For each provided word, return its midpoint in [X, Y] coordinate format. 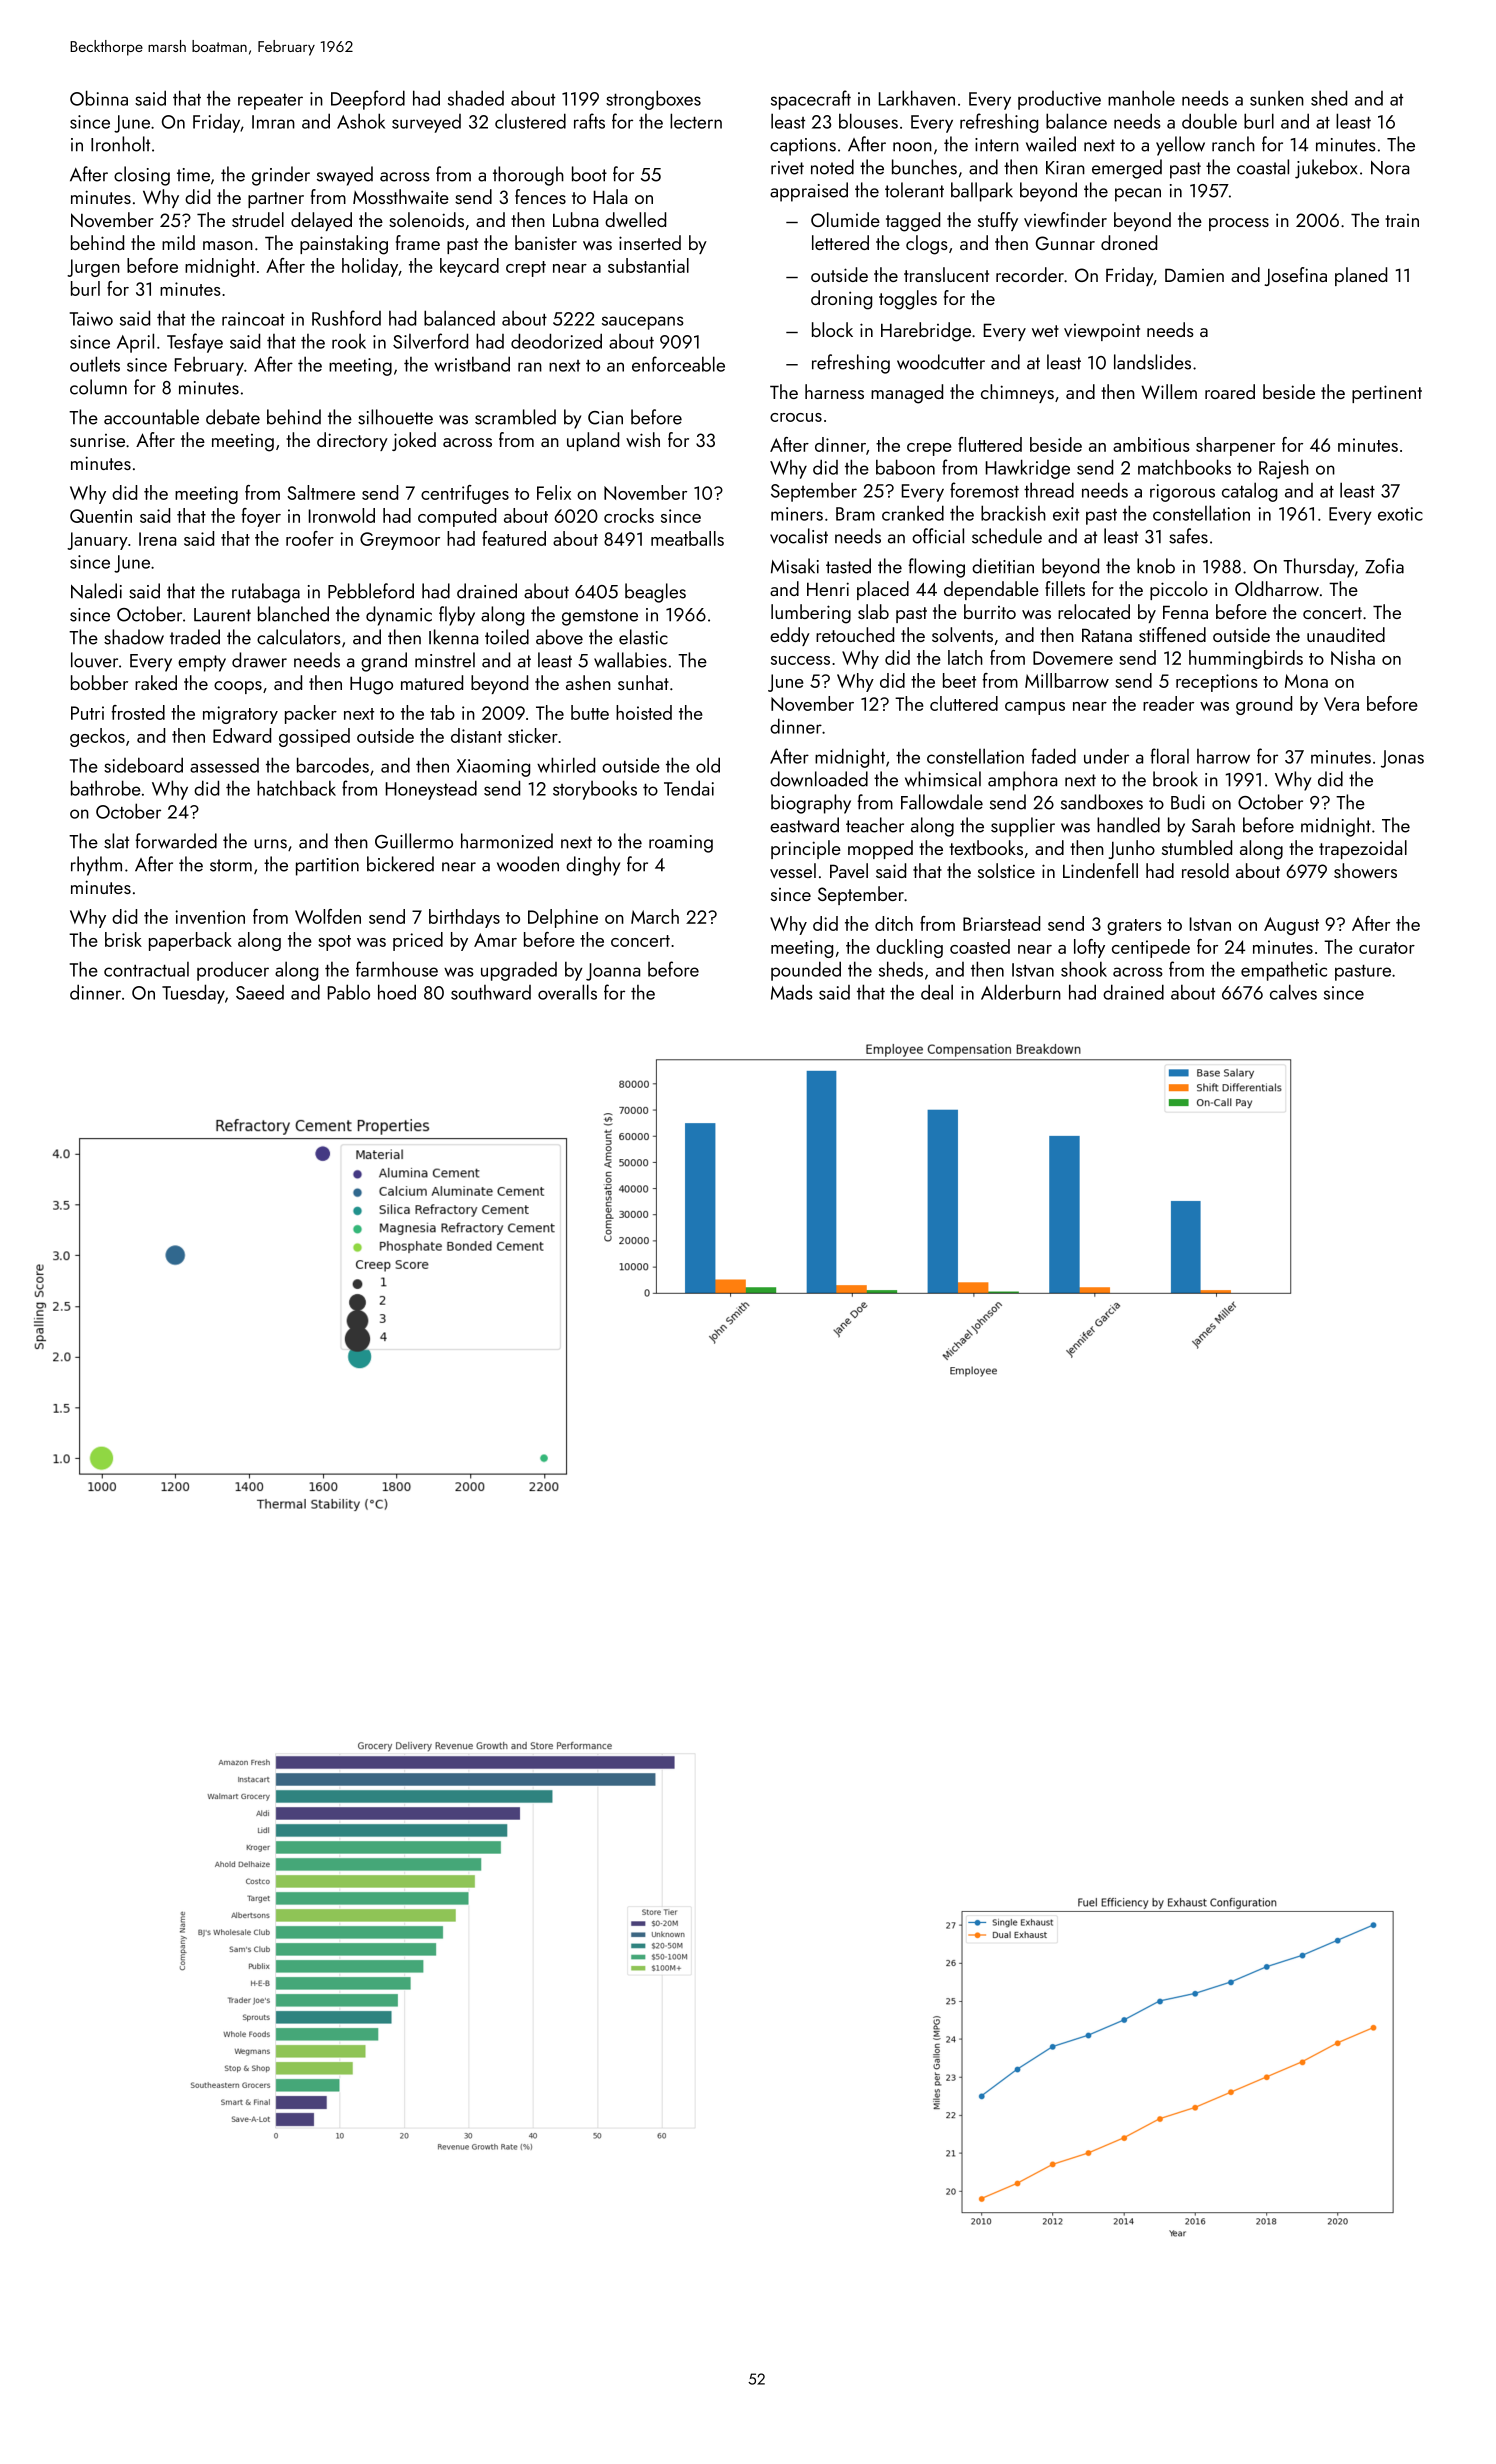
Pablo [349, 992]
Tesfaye [195, 343]
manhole [1141, 98]
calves [1293, 992]
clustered [530, 121]
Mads [792, 992]
